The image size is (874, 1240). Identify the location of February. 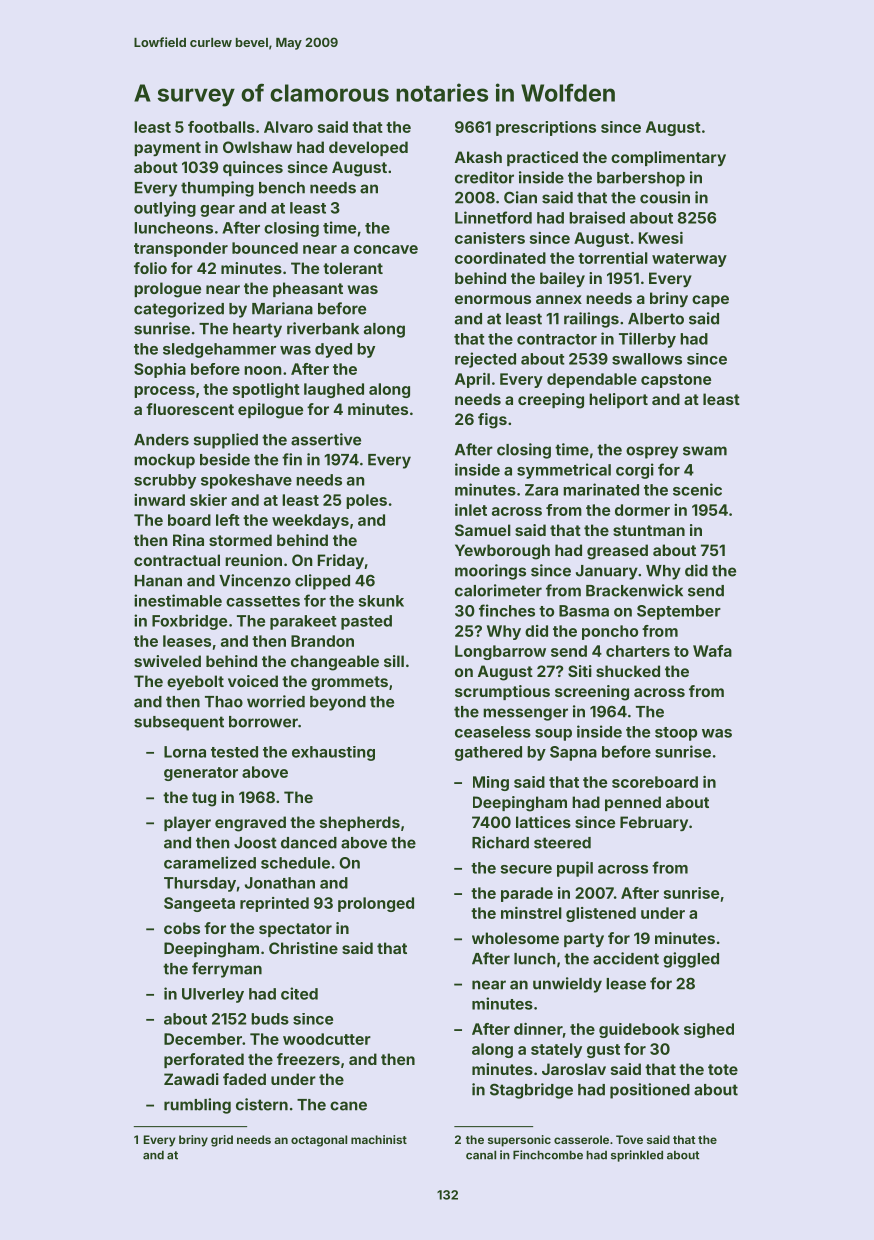
(654, 823).
